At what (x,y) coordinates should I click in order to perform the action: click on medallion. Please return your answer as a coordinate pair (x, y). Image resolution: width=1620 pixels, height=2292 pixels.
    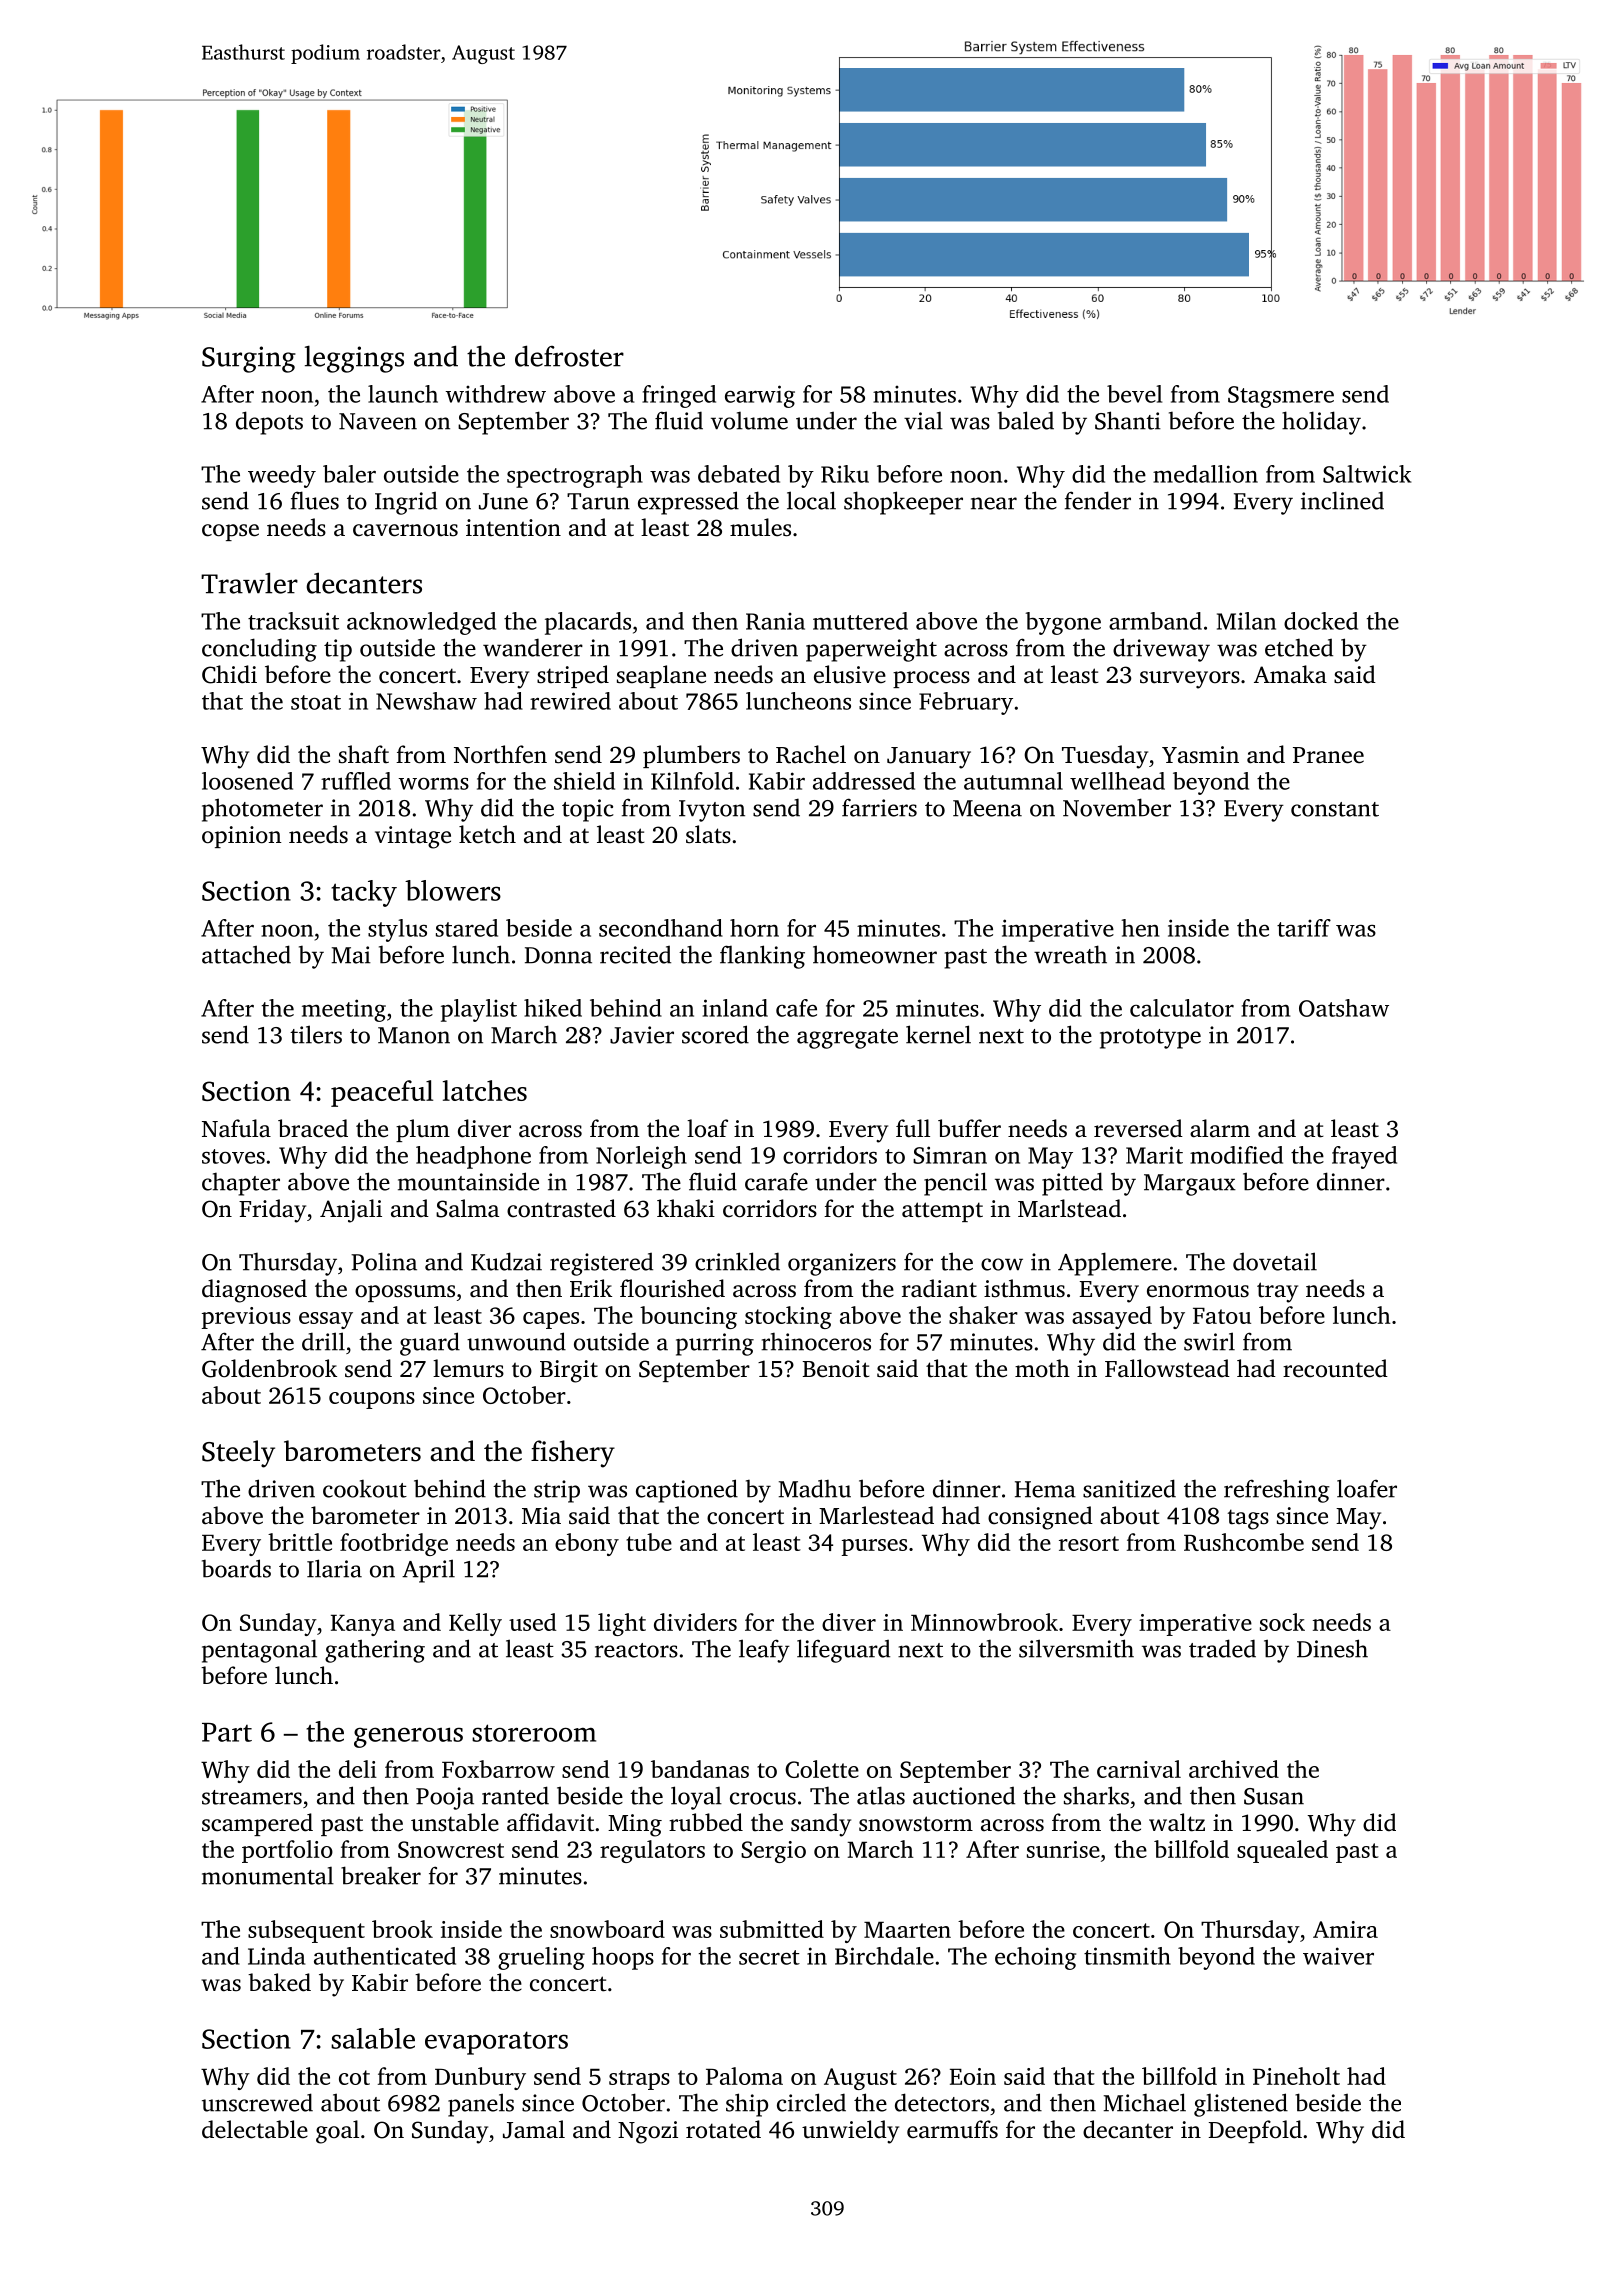
    Looking at the image, I should click on (1205, 474).
